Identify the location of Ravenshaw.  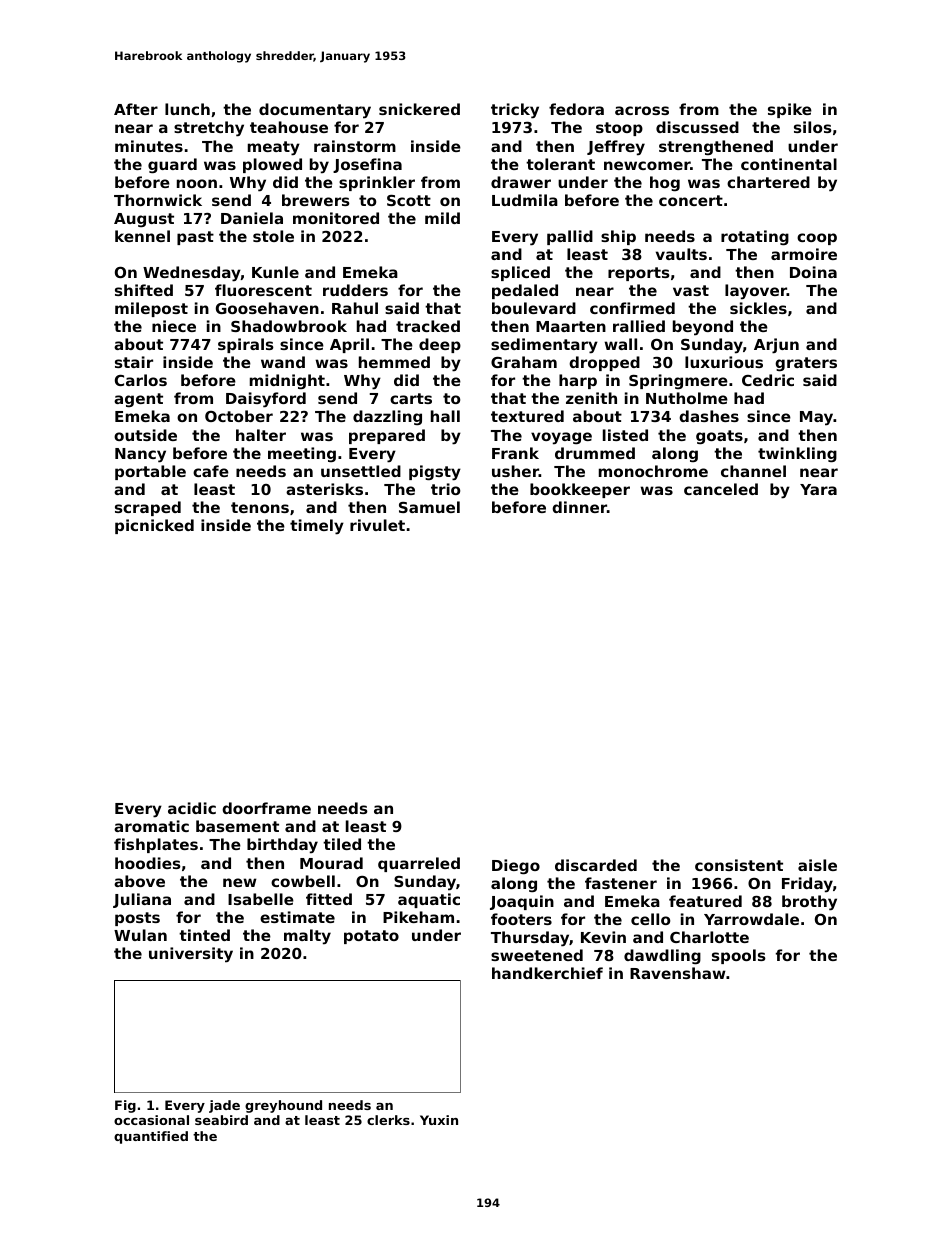
(678, 973).
